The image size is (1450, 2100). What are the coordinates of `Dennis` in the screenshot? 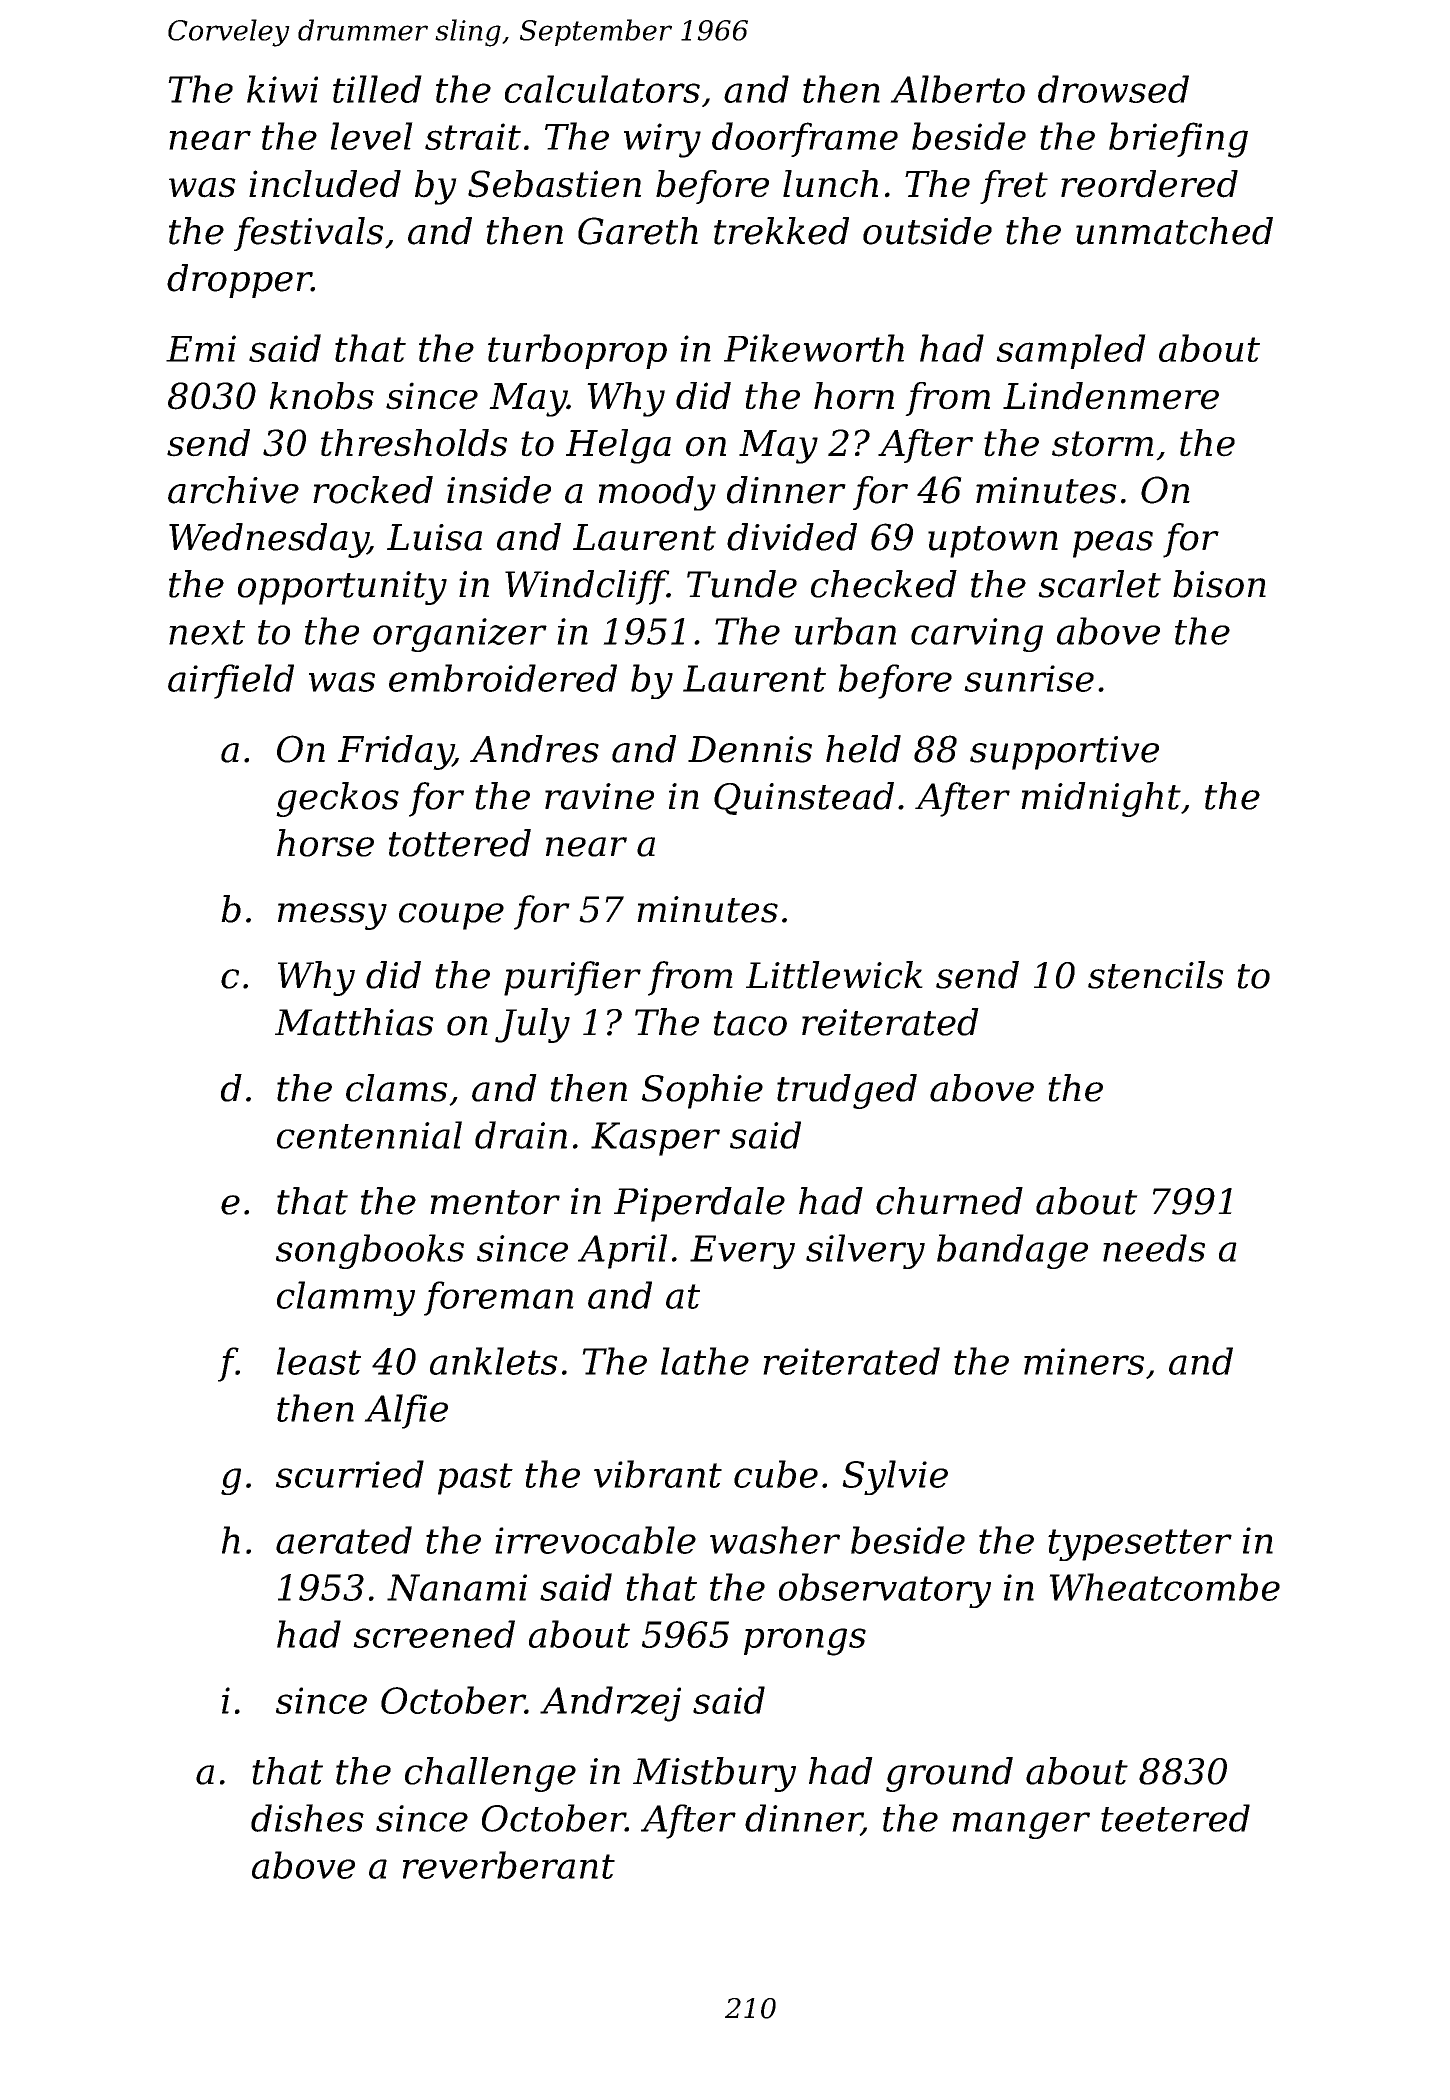 It's located at (750, 749).
